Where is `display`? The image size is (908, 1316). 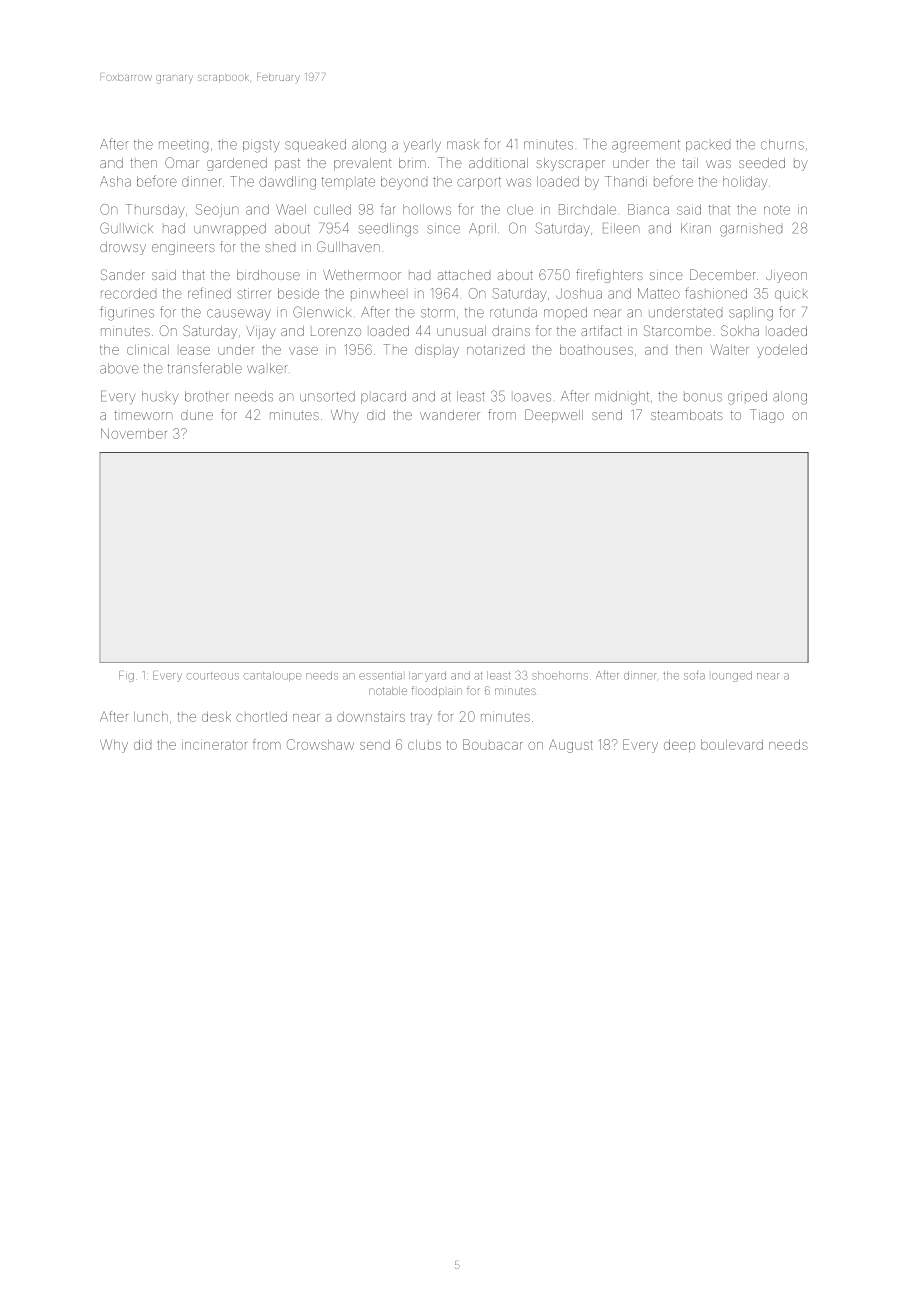
display is located at coordinates (437, 351).
